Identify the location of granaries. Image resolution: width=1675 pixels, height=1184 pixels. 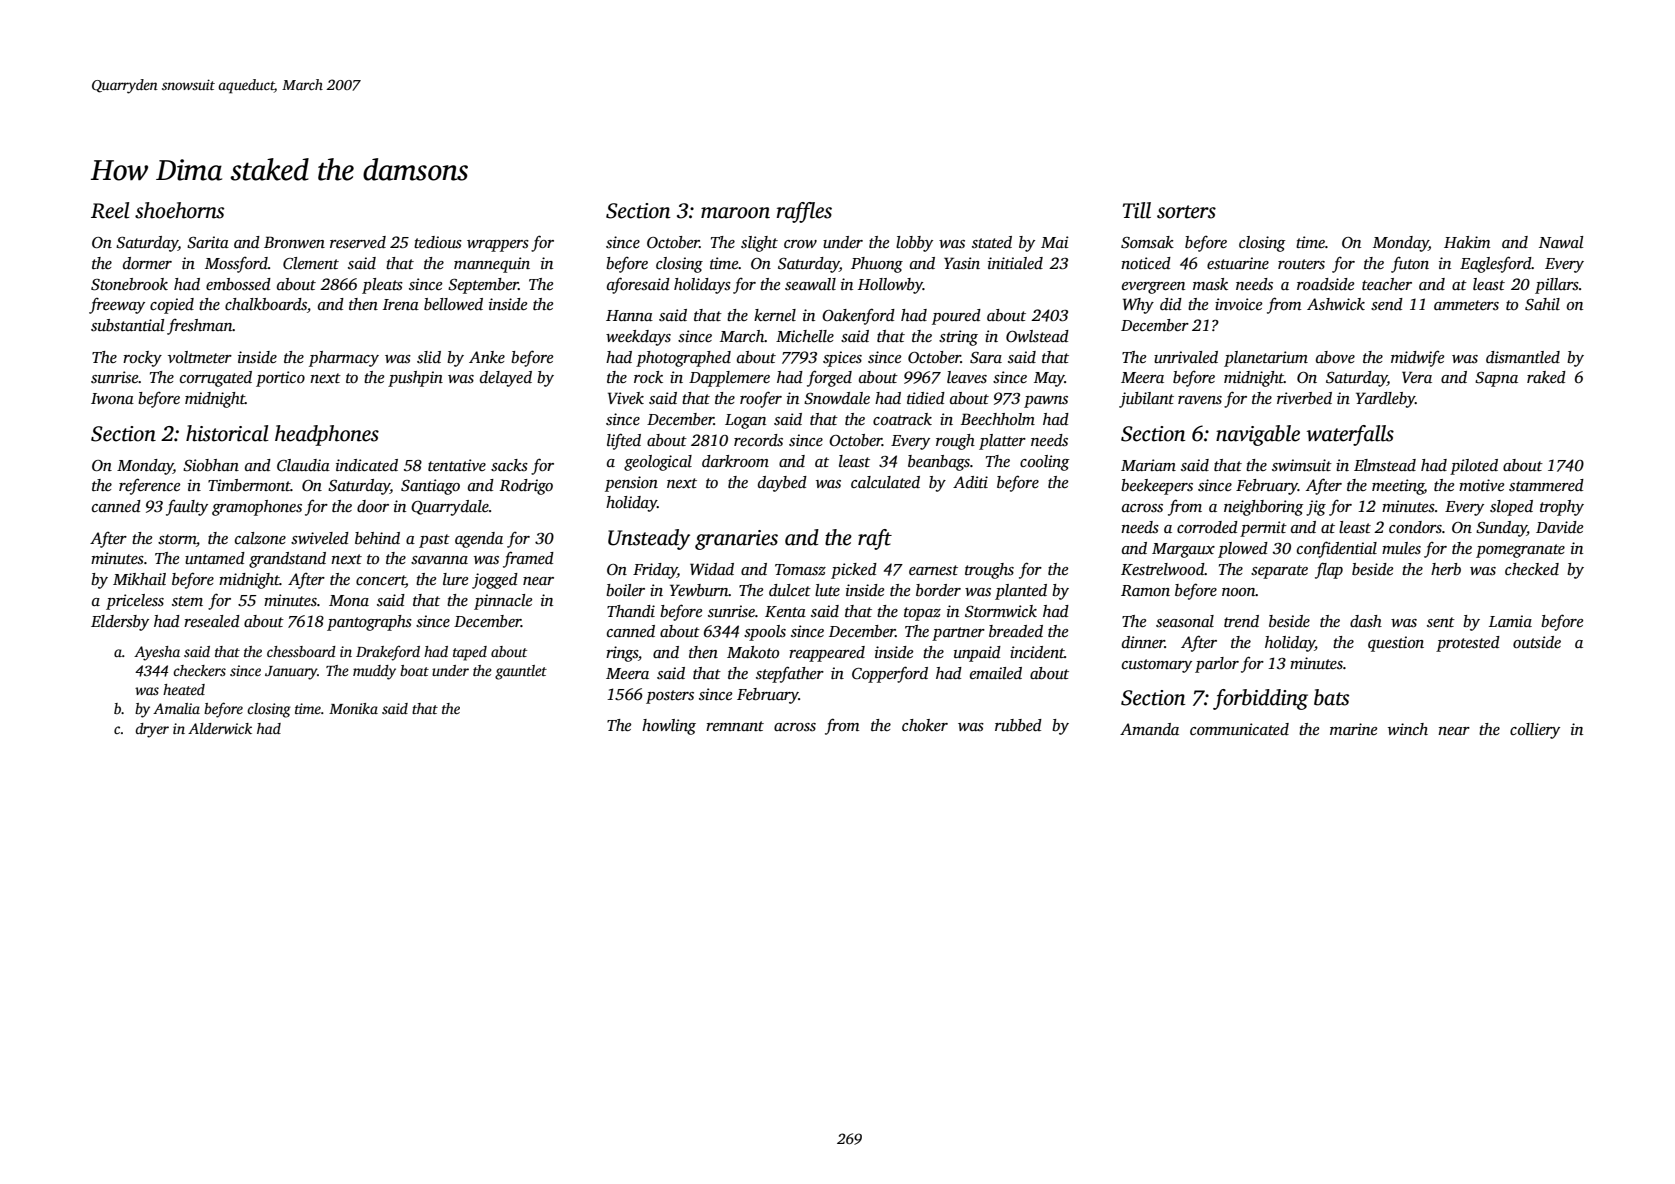
(736, 540).
